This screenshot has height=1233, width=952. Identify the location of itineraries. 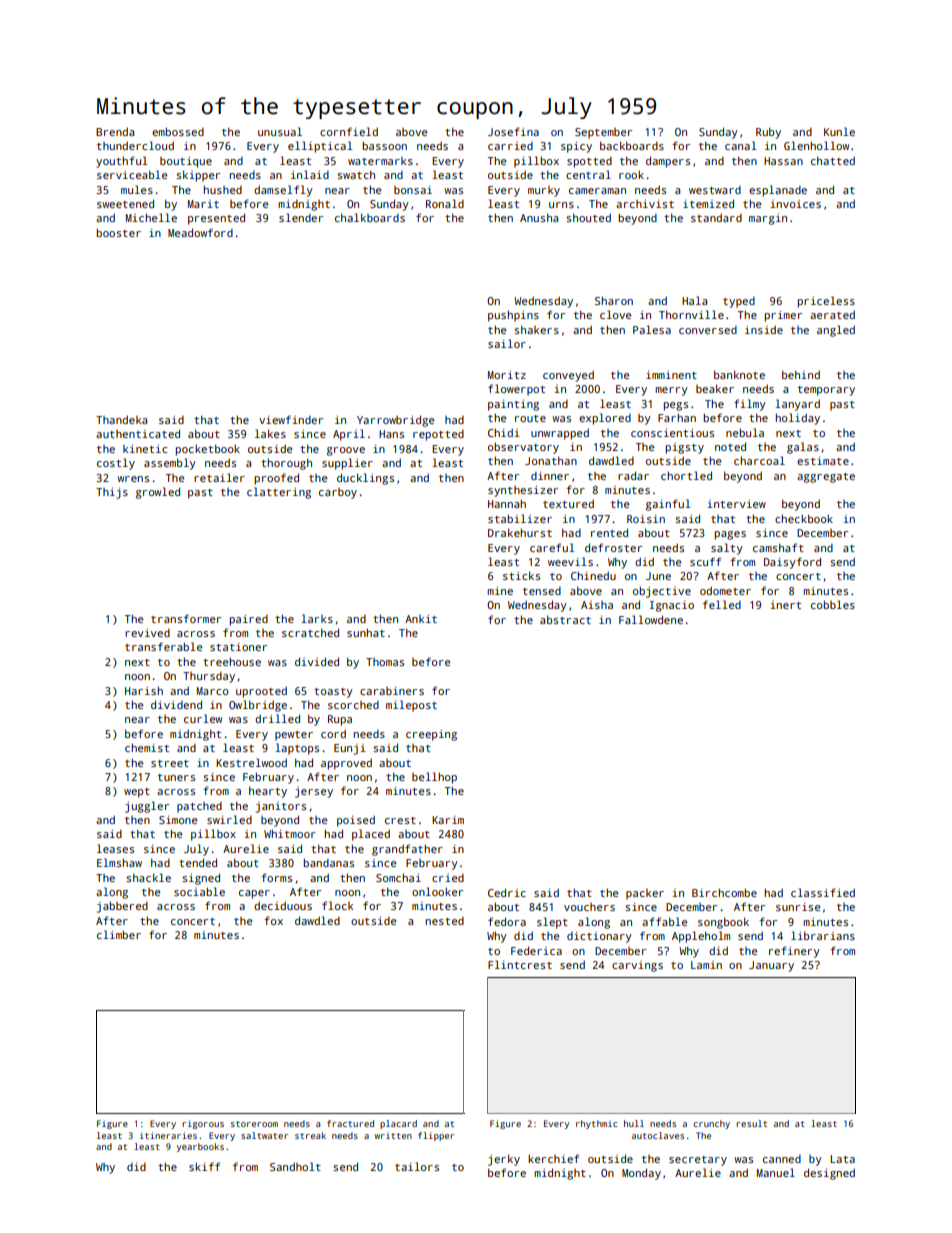
(168, 1135).
